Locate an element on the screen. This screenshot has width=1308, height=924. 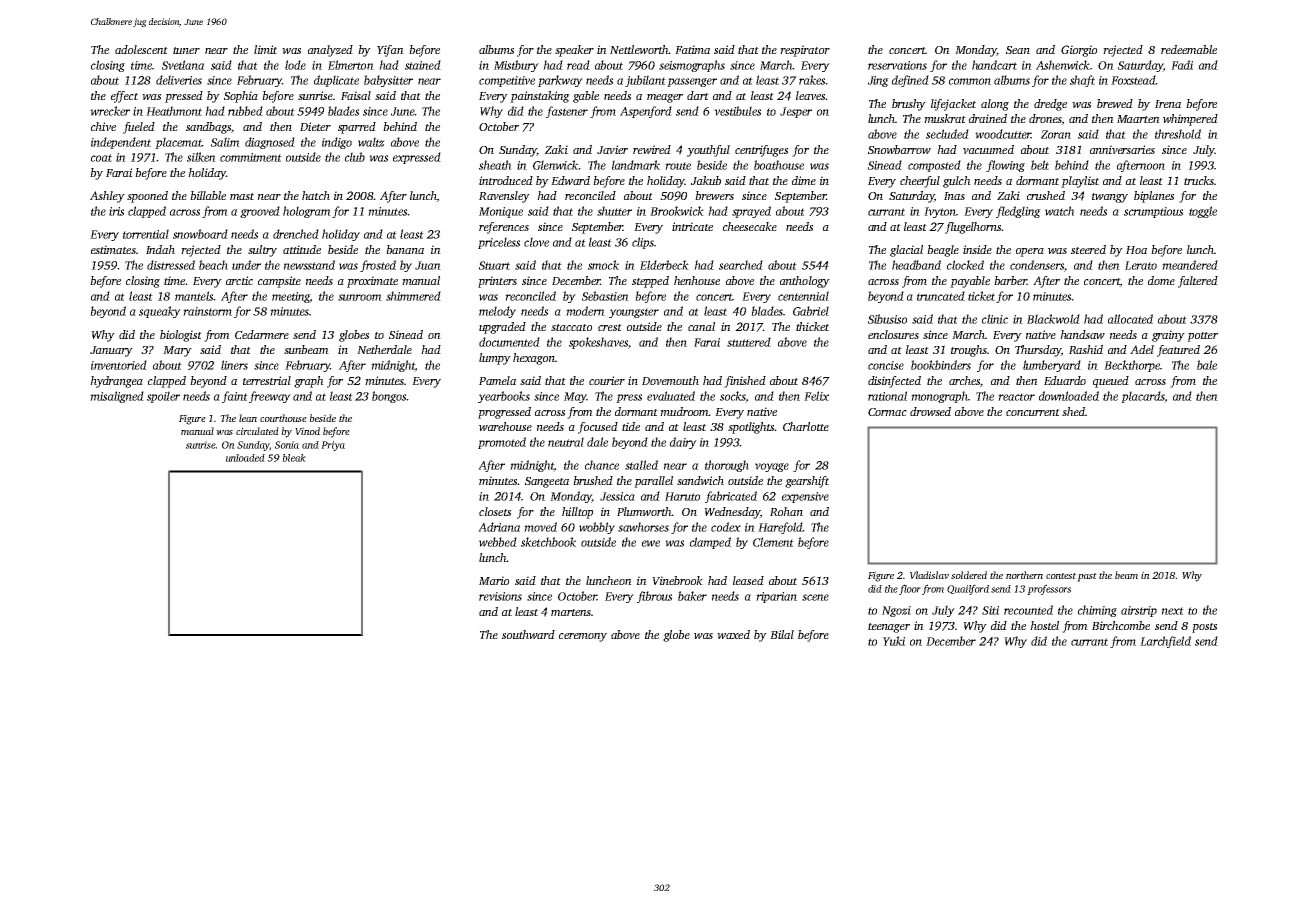
drones is located at coordinates (1045, 119).
